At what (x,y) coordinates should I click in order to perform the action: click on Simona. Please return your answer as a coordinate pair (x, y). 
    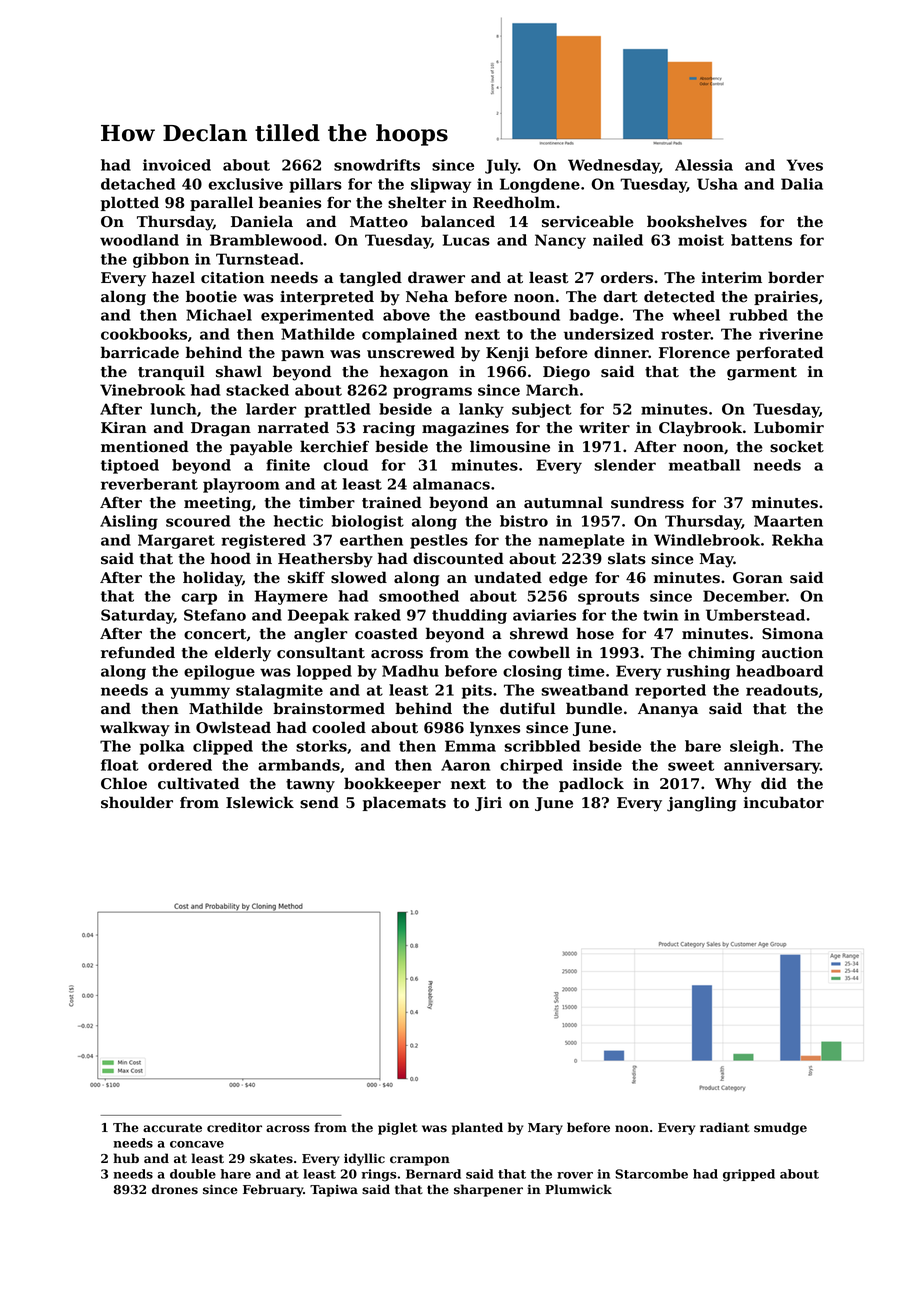
    Looking at the image, I should click on (792, 634).
